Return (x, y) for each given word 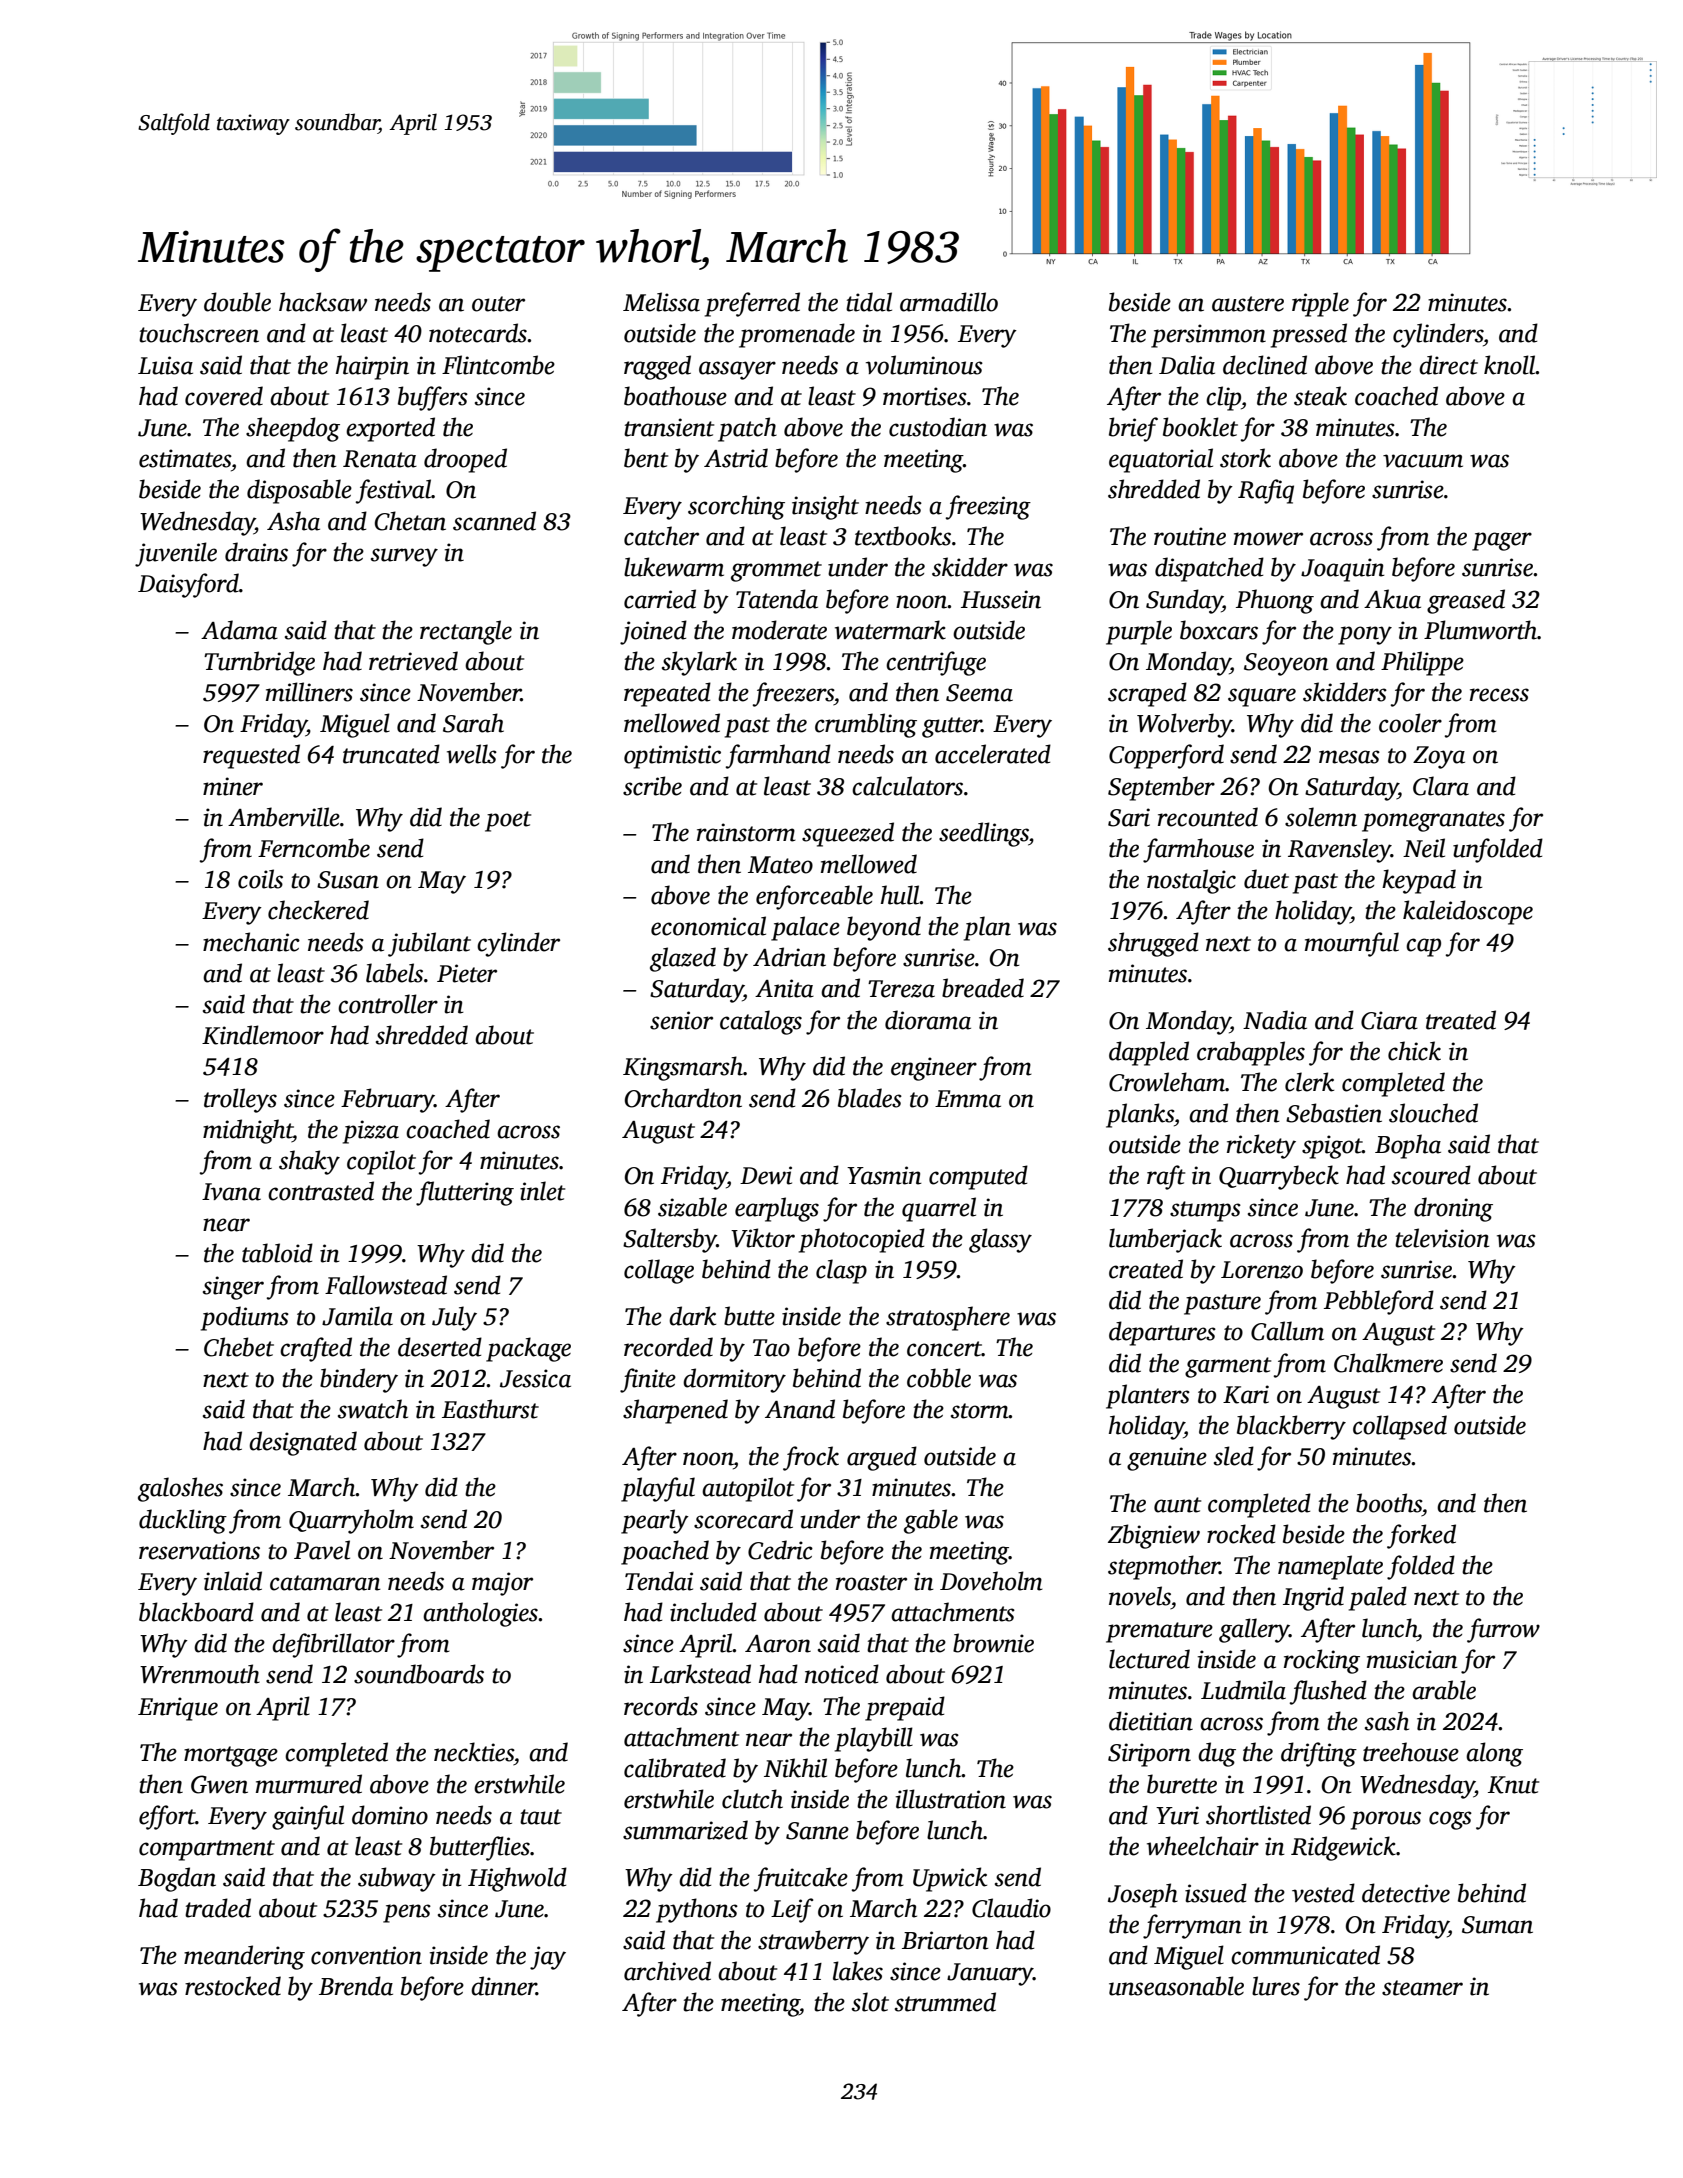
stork (1245, 458)
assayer (737, 370)
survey (404, 557)
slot (870, 2002)
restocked (233, 1986)
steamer (1422, 1988)
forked (1421, 1536)
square (1262, 697)
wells (472, 754)
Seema (979, 693)
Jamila (357, 1316)
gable (931, 1521)
